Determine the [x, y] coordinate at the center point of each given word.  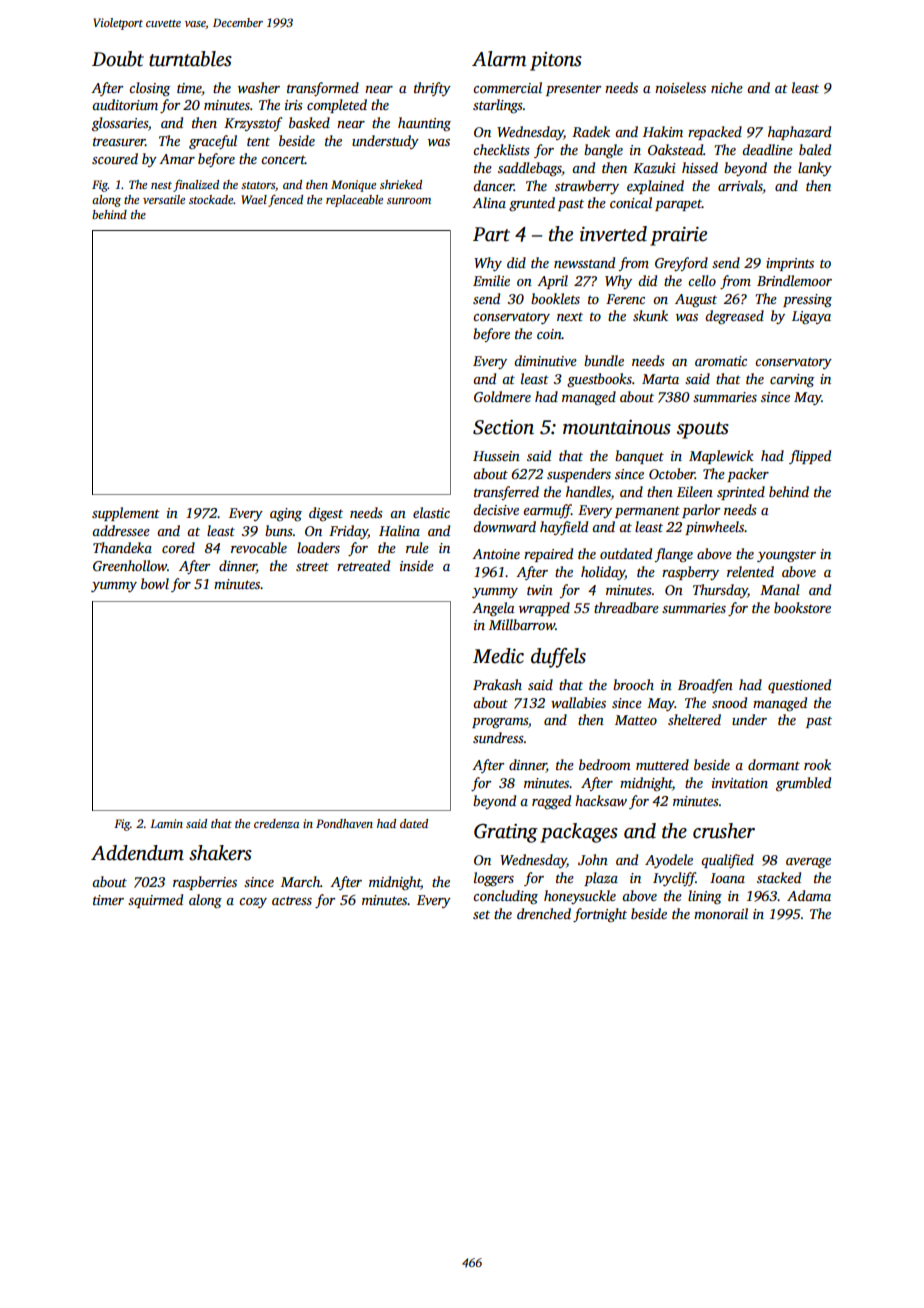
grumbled [803, 784]
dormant [774, 764]
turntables [190, 59]
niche [727, 87]
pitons [556, 61]
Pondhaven [344, 823]
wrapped [544, 609]
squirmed [155, 901]
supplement [126, 514]
